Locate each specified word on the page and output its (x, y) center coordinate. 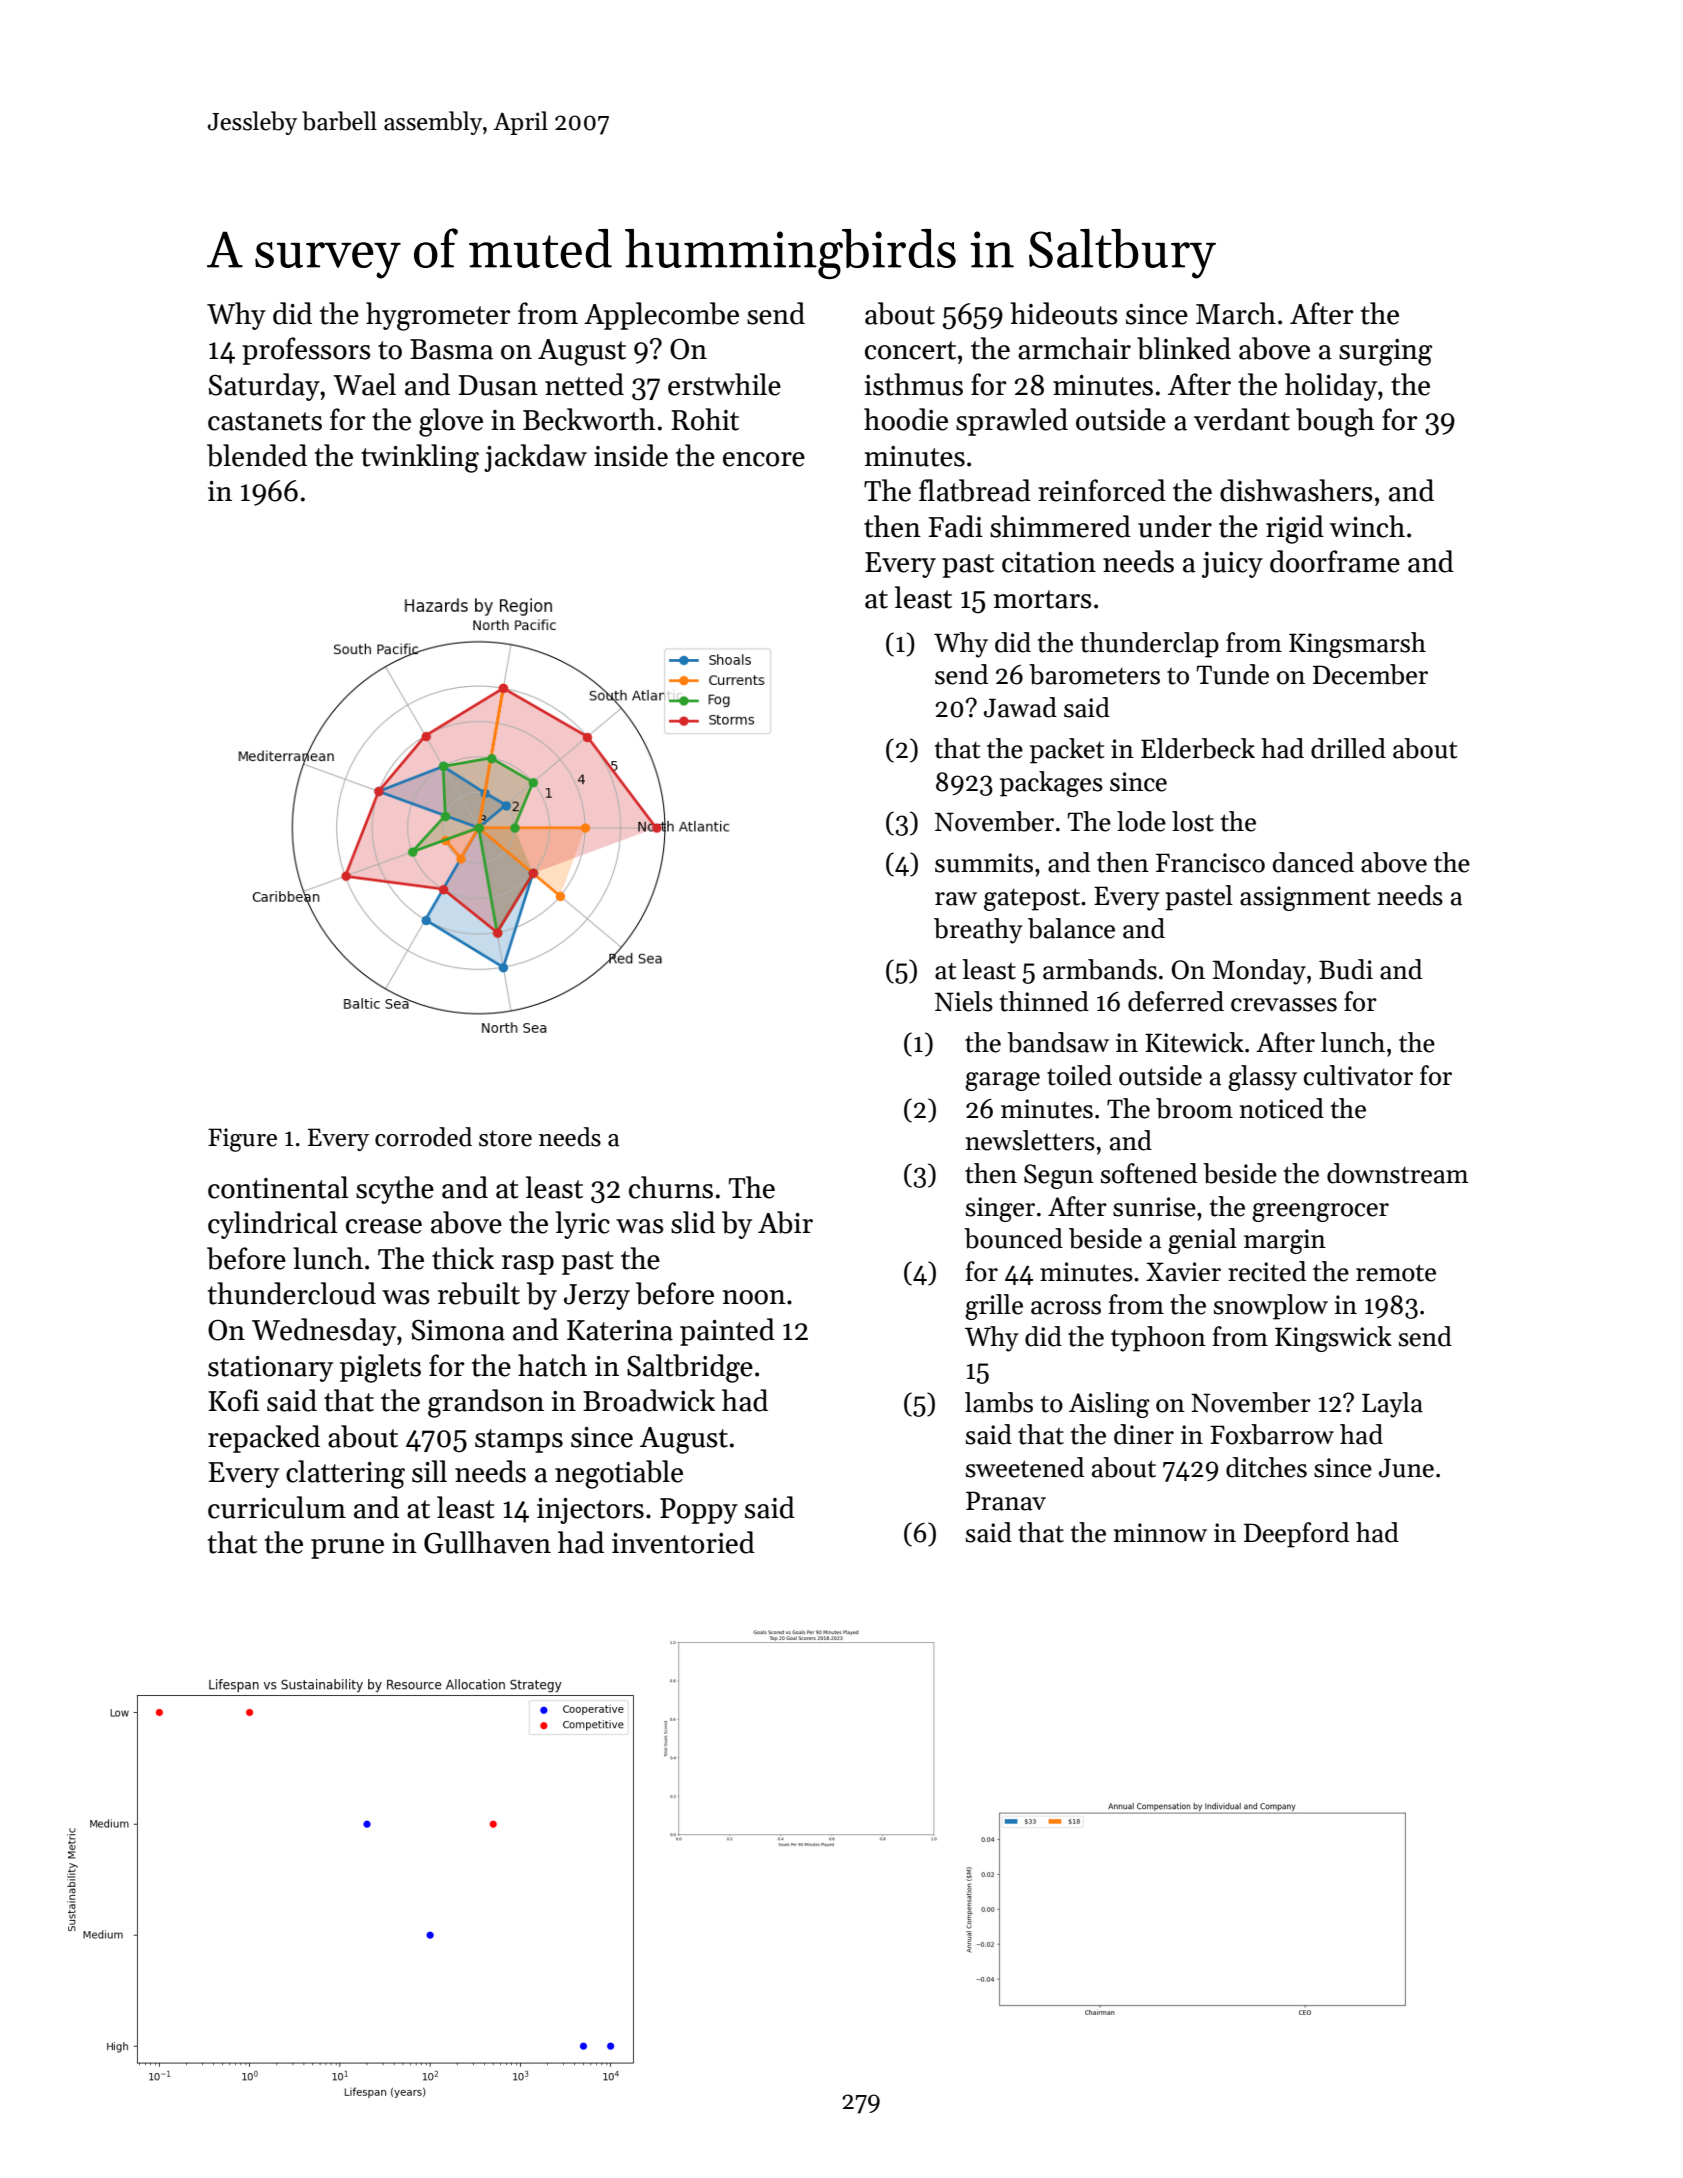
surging (1385, 352)
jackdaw (535, 458)
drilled (1348, 748)
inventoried (683, 1542)
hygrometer (438, 316)
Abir (785, 1222)
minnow (1160, 1533)
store (505, 1138)
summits (984, 863)
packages (1051, 784)
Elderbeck (1198, 748)
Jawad (1020, 707)
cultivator (1358, 1075)
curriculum (277, 1507)
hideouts (1064, 313)
